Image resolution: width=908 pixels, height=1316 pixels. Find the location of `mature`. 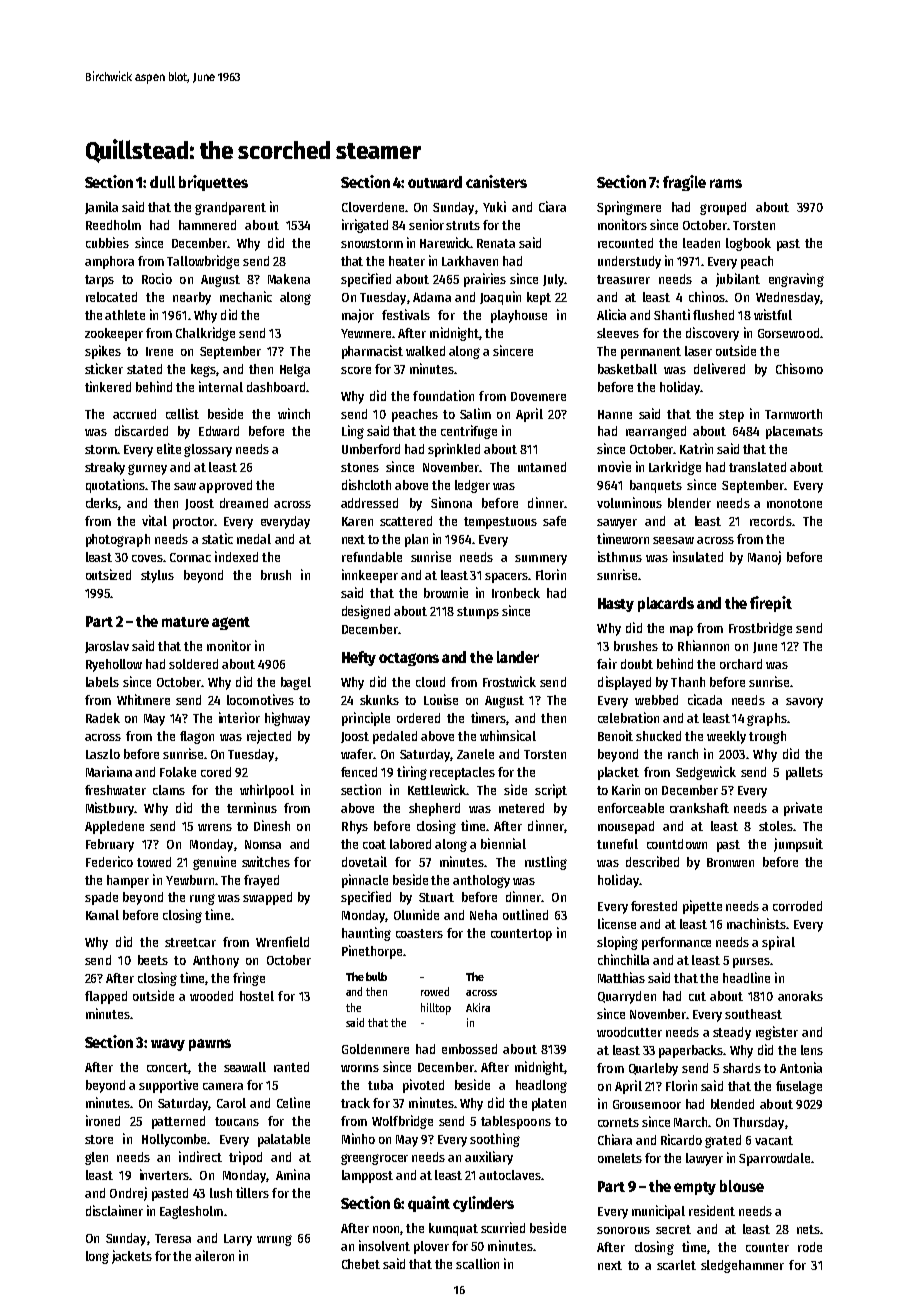

mature is located at coordinates (185, 622).
